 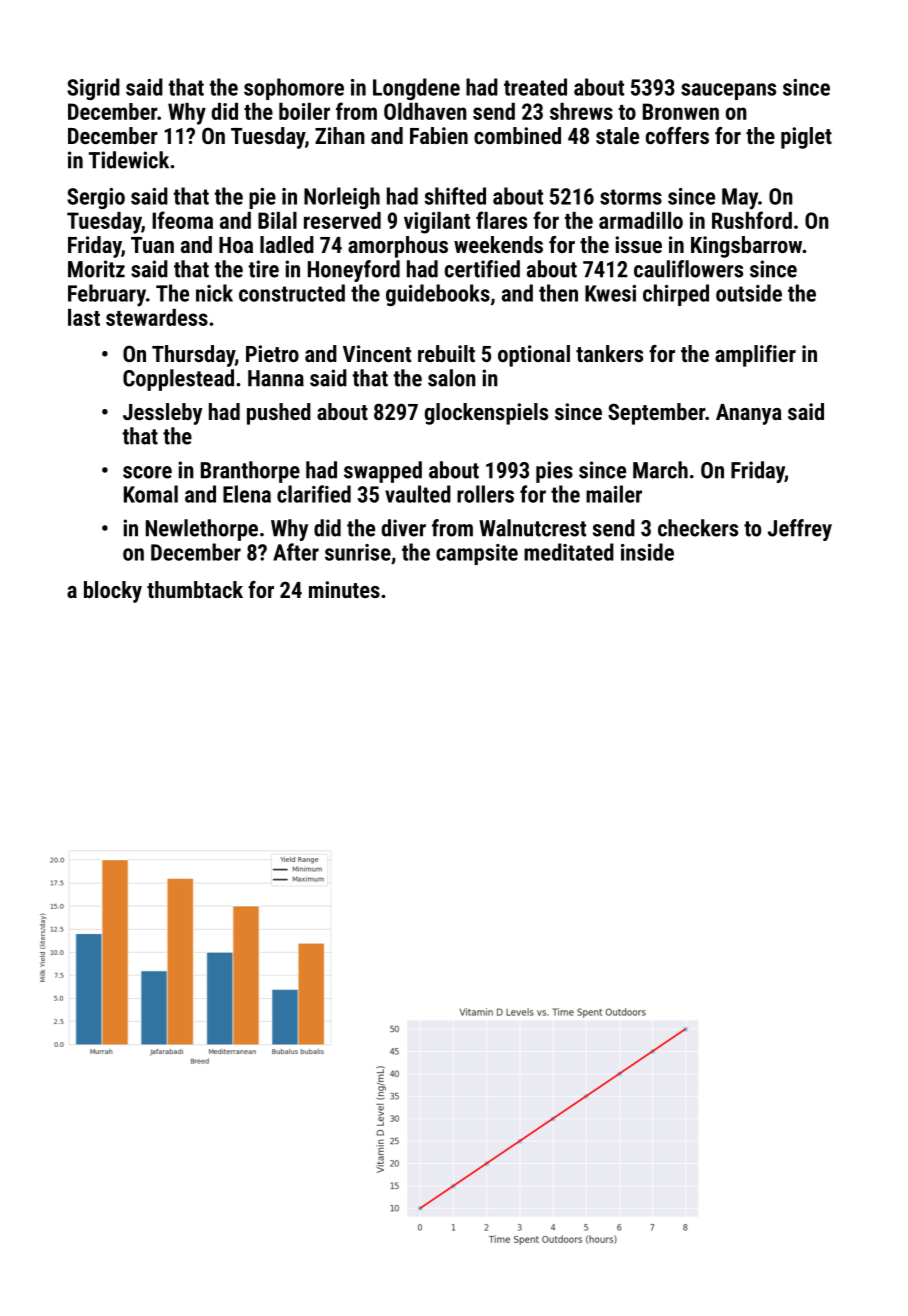 I want to click on Newlethorpe, so click(x=202, y=530).
